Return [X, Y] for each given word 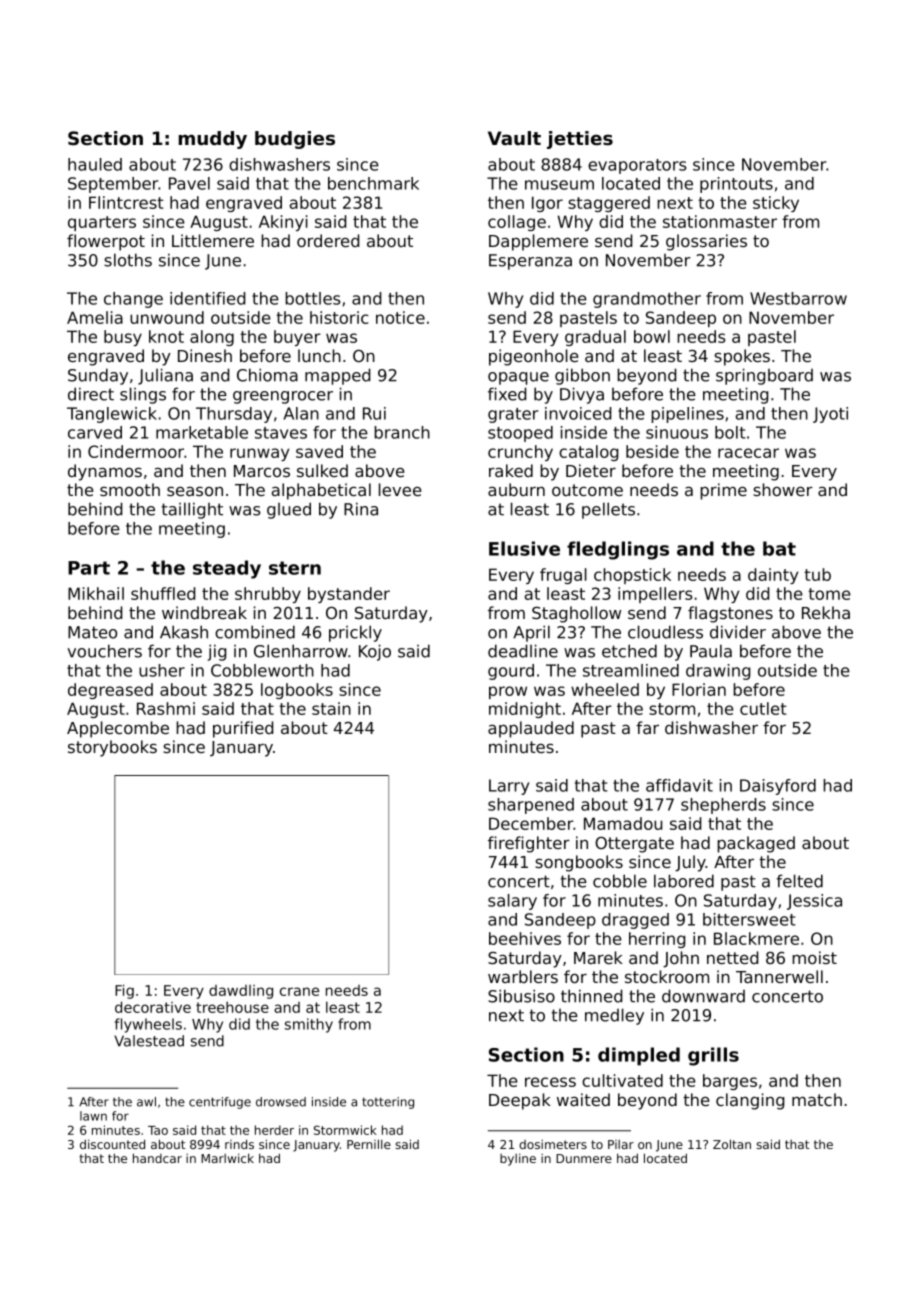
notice [400, 317]
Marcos [262, 471]
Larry [509, 787]
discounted [112, 1144]
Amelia [95, 317]
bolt [730, 432]
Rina [361, 509]
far [647, 727]
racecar [748, 453]
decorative [153, 1007]
